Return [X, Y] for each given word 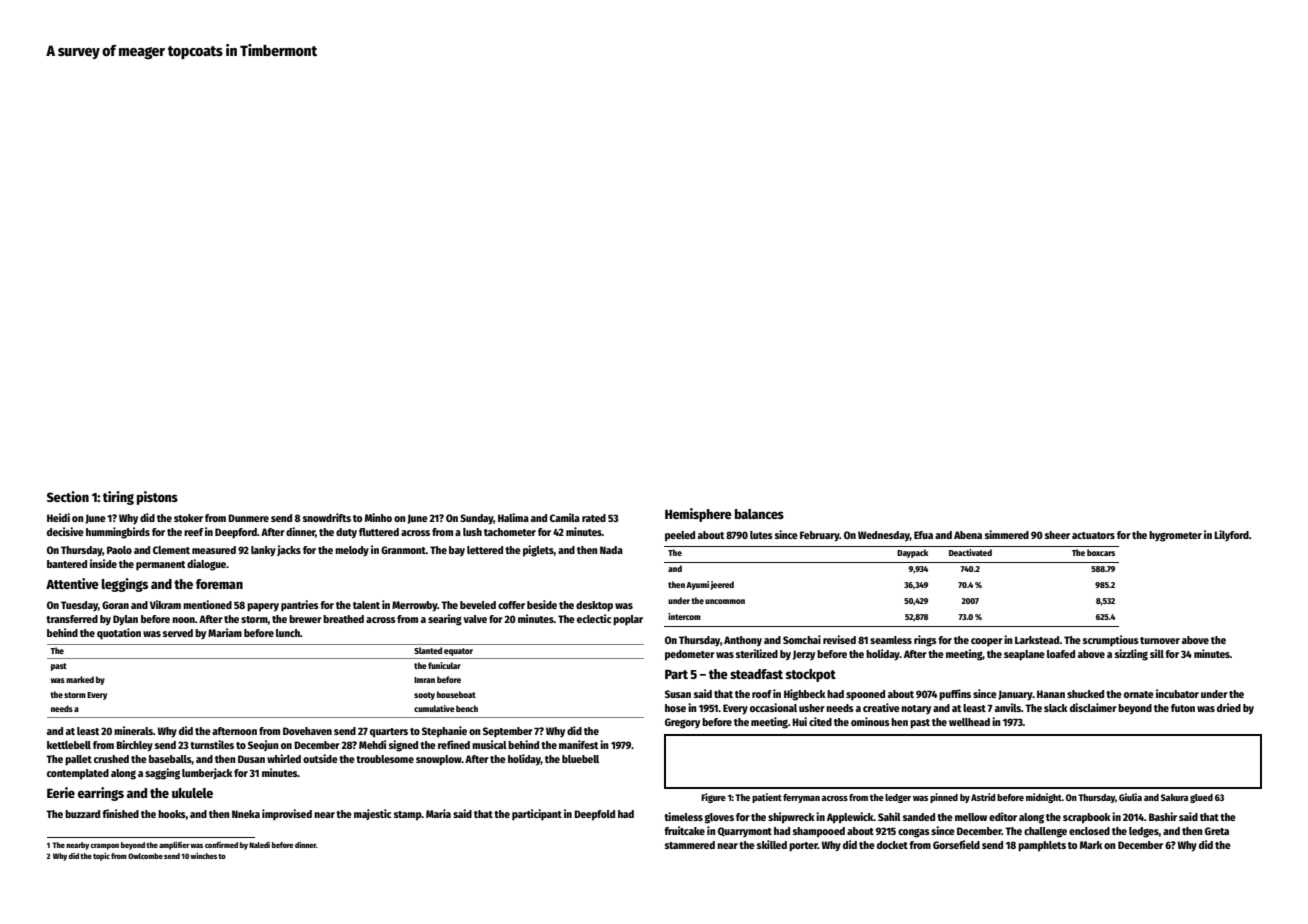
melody [352, 551]
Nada [611, 550]
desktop [594, 606]
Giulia [1130, 797]
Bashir [1163, 816]
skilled [772, 844]
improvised [287, 815]
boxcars [1101, 552]
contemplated [78, 774]
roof [762, 694]
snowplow [439, 760]
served [178, 633]
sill [1157, 653]
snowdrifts [327, 517]
